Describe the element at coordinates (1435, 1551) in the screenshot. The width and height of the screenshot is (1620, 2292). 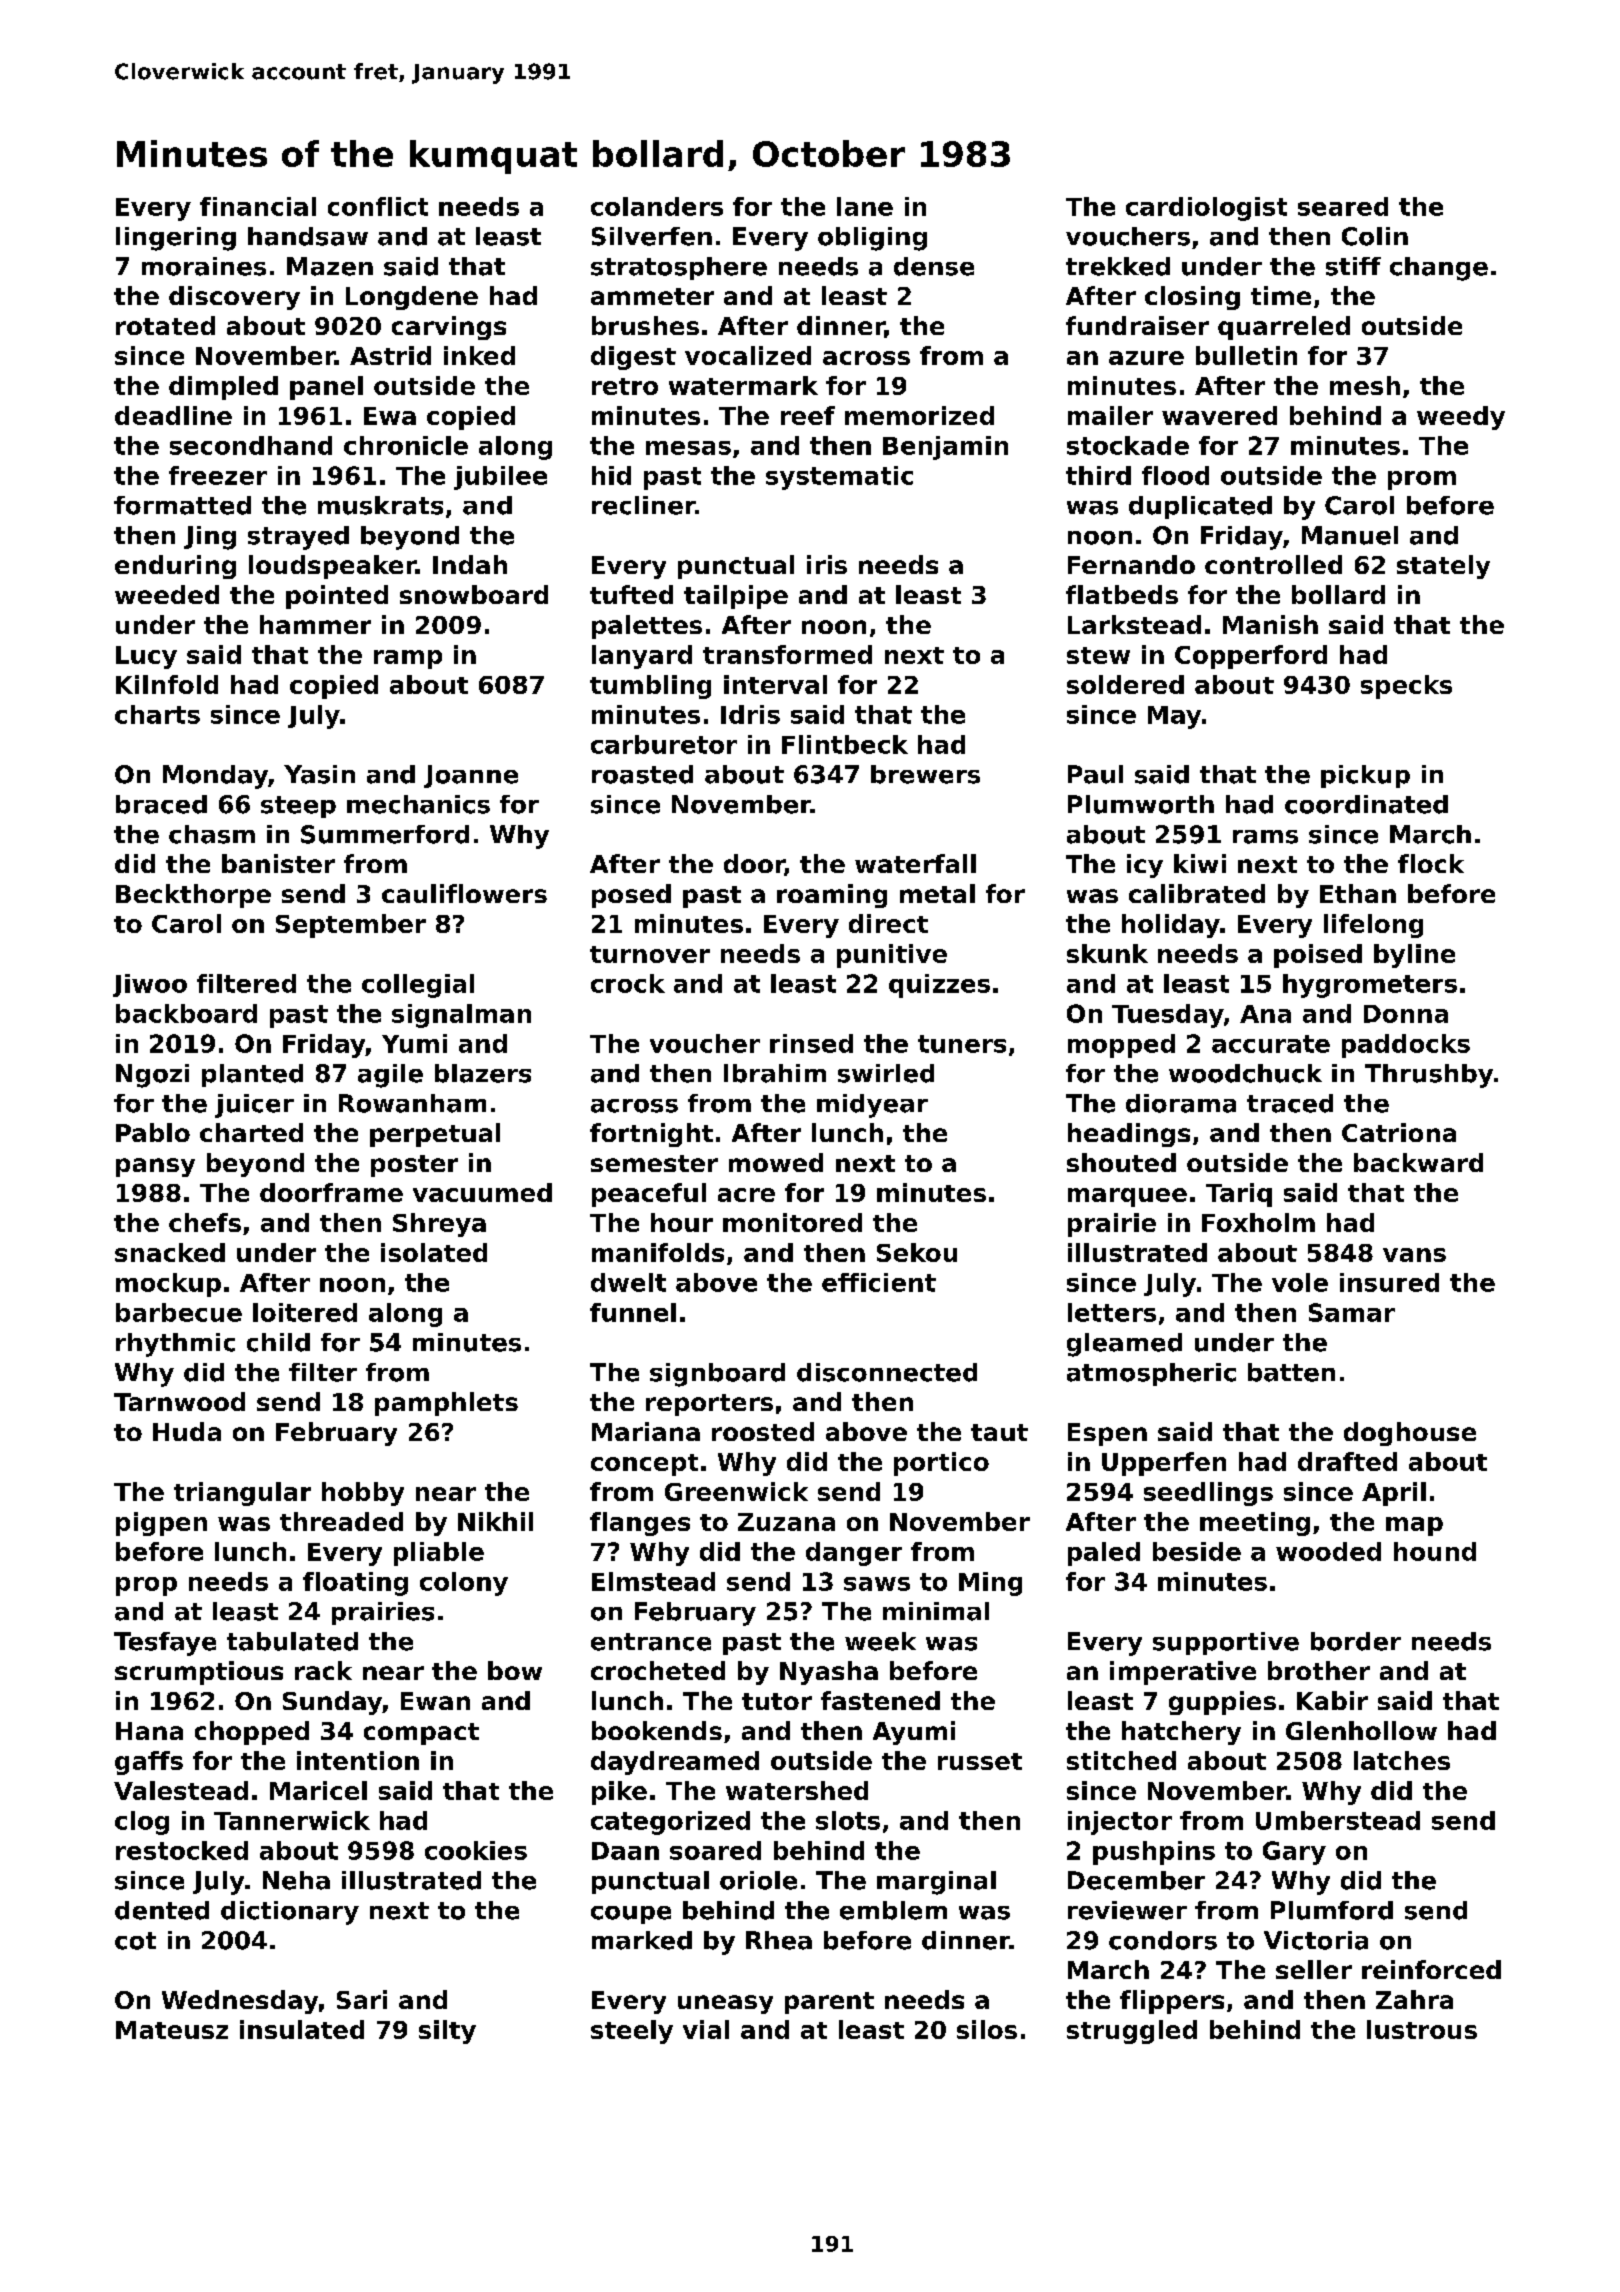
I see `hound` at that location.
